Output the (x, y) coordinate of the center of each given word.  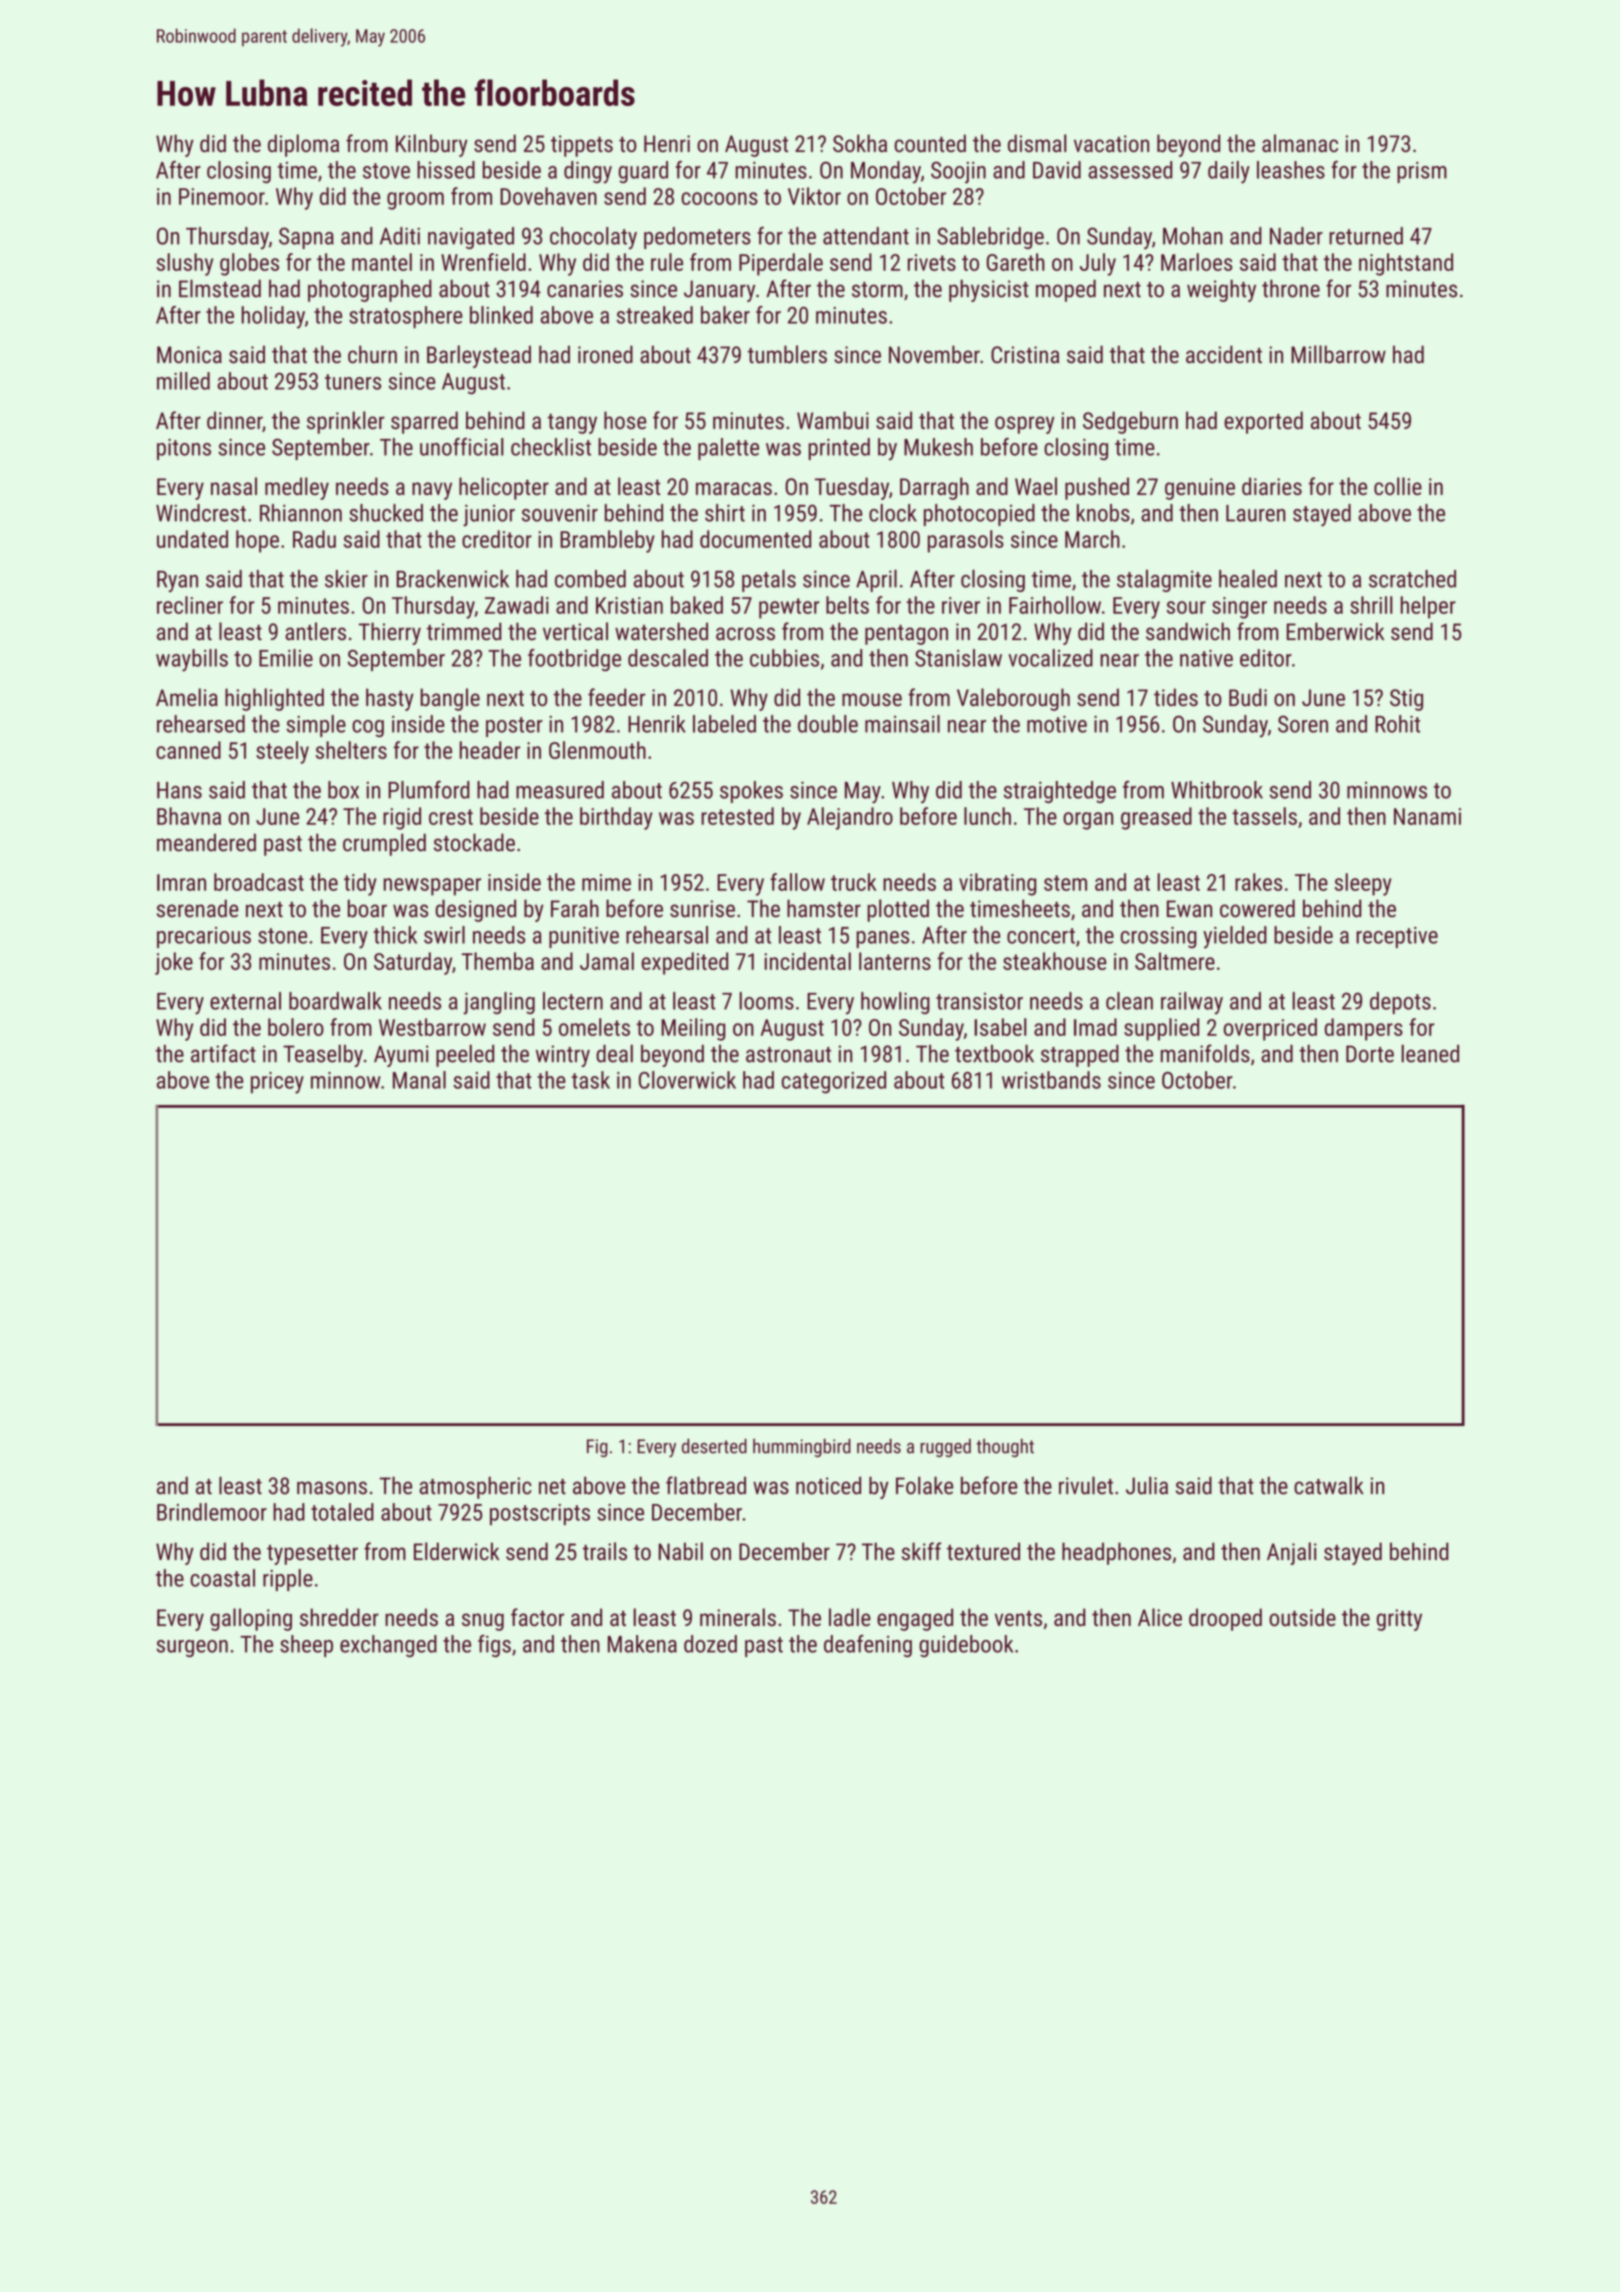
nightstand (1406, 264)
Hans (179, 790)
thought (1005, 1447)
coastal (222, 1578)
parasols (966, 541)
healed (1248, 578)
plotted (898, 910)
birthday (616, 818)
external (245, 1001)
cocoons (719, 198)
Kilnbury (432, 145)
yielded (1235, 937)
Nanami (1427, 816)
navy (432, 491)
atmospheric (475, 1487)
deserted (714, 1446)
